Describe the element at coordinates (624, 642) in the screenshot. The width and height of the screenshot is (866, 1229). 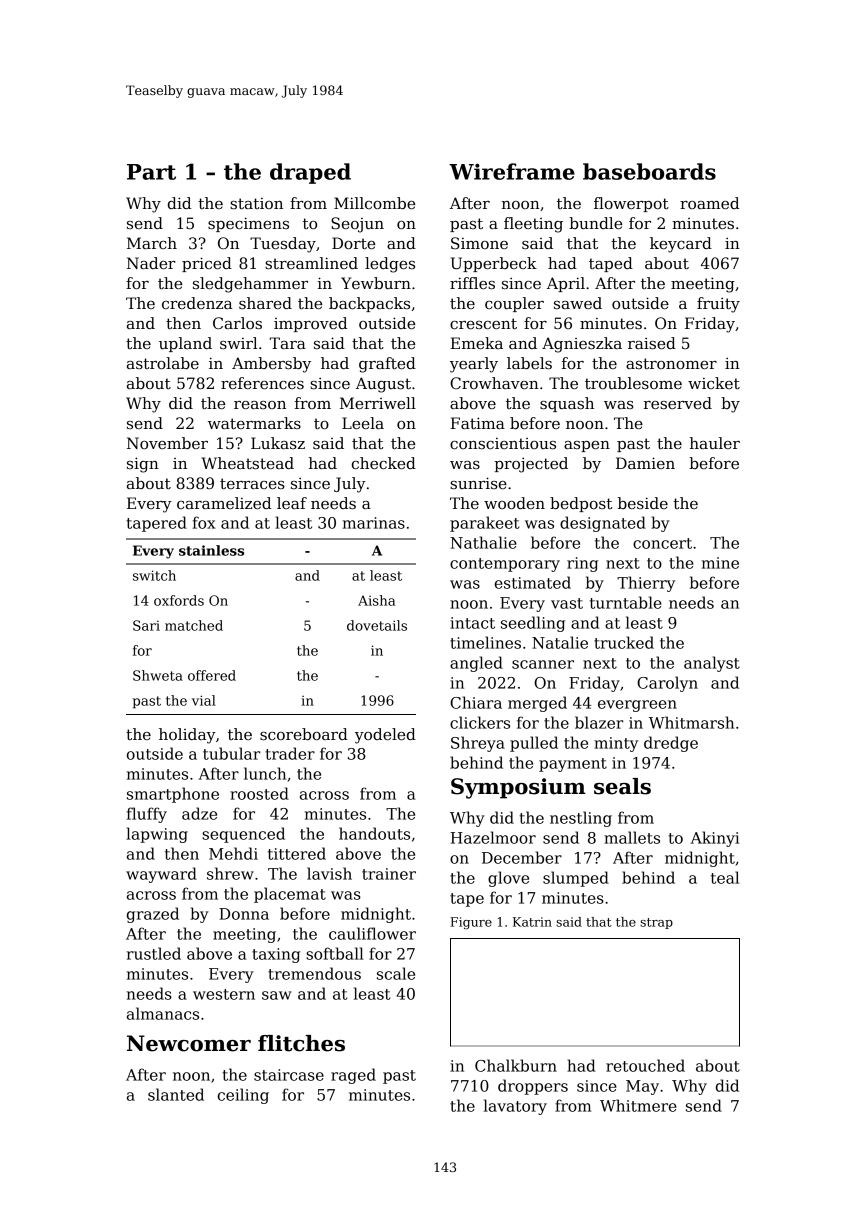
I see `trucked` at that location.
